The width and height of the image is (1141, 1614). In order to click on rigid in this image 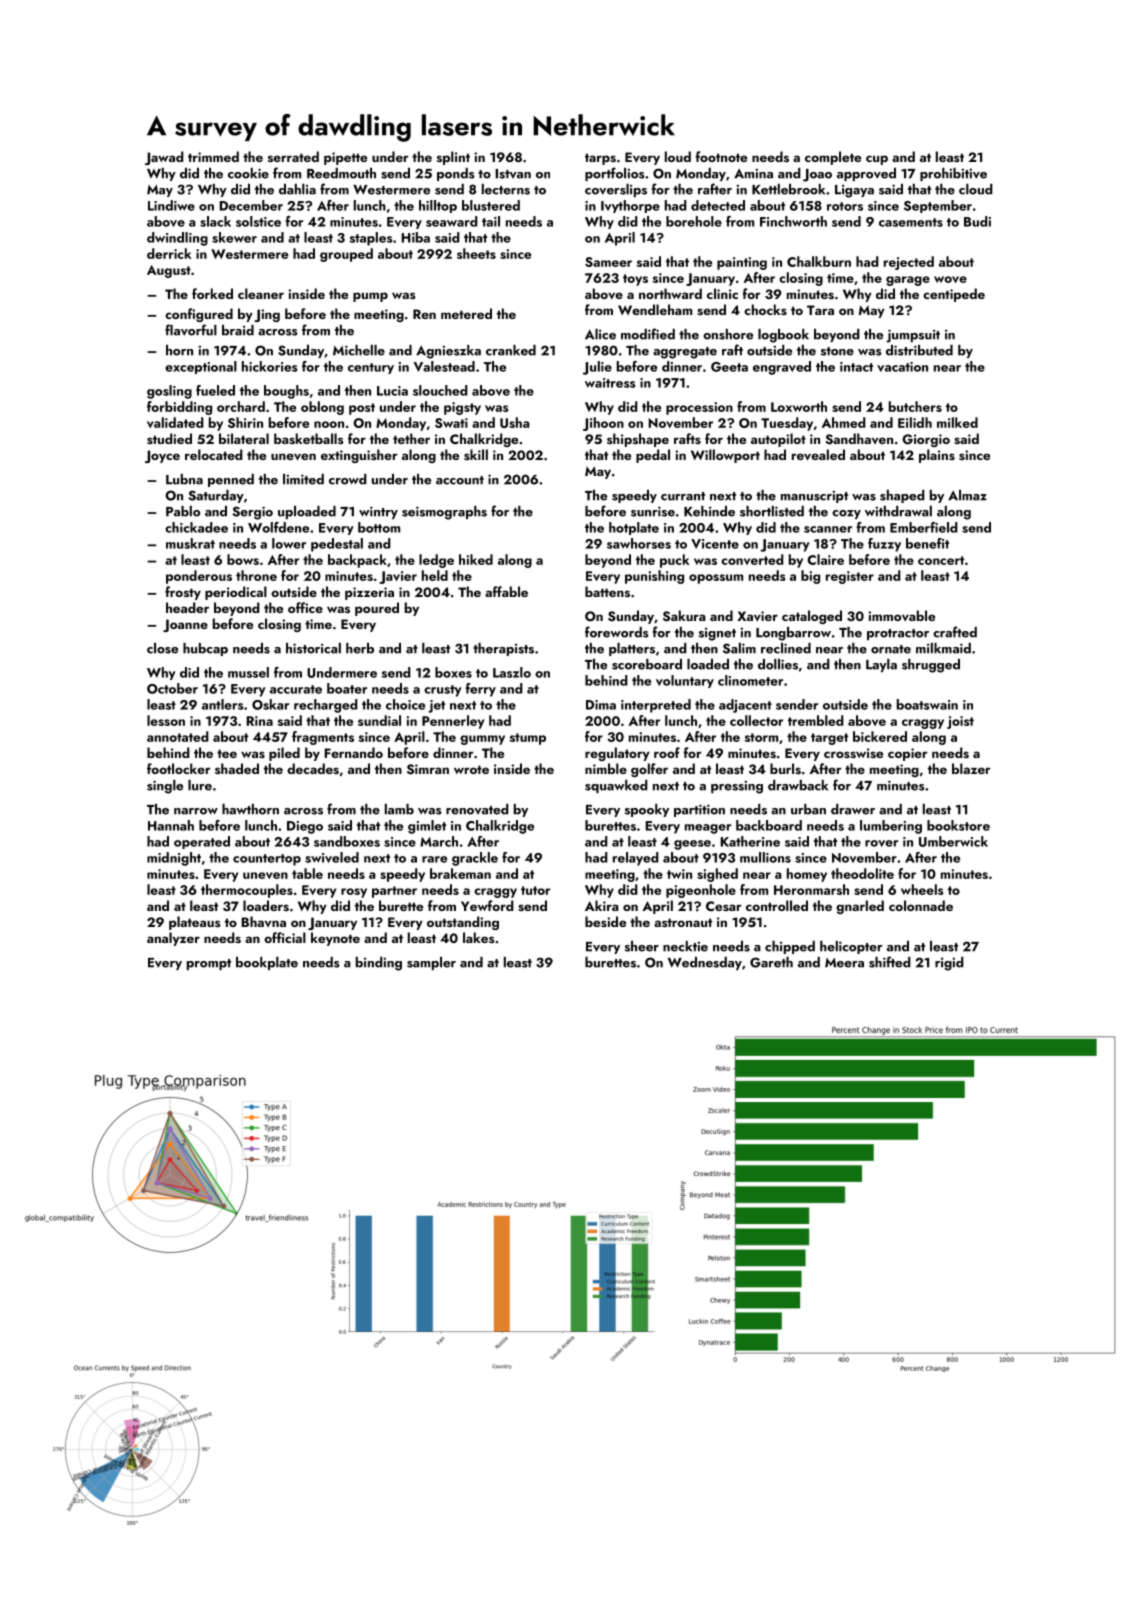, I will do `click(949, 964)`.
